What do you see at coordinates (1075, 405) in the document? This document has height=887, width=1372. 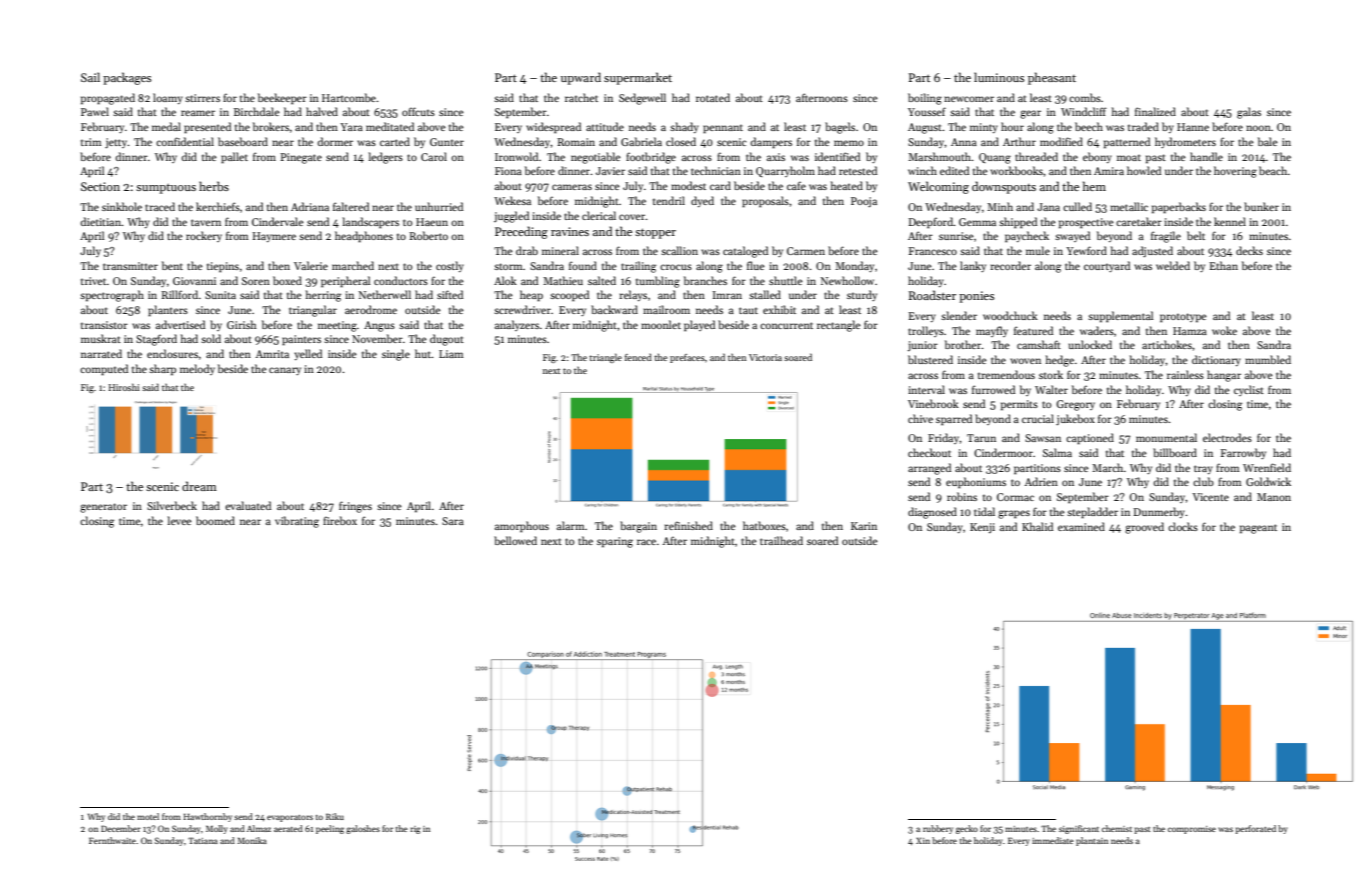 I see `Gregory` at bounding box center [1075, 405].
